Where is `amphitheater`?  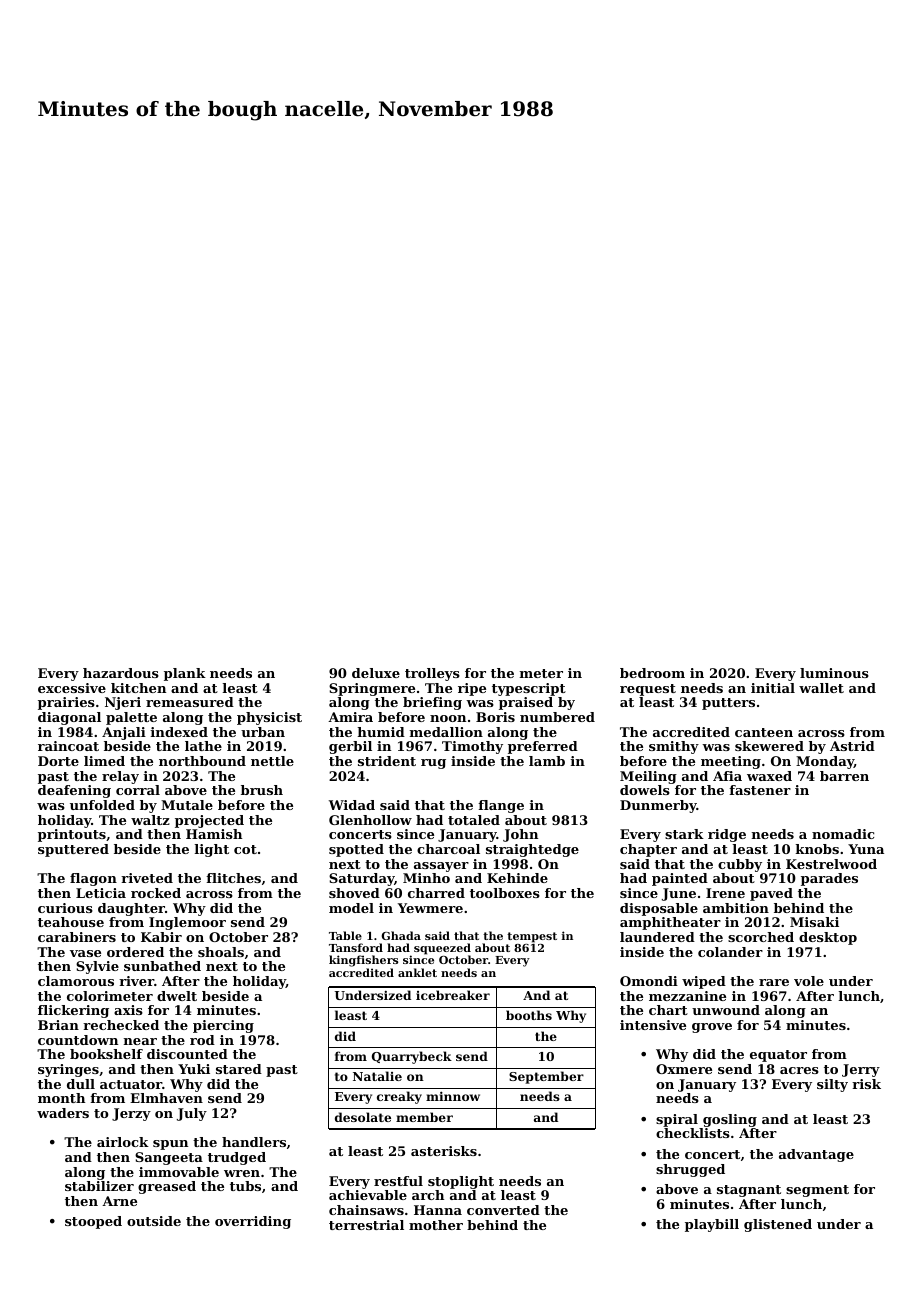 amphitheater is located at coordinates (670, 923).
